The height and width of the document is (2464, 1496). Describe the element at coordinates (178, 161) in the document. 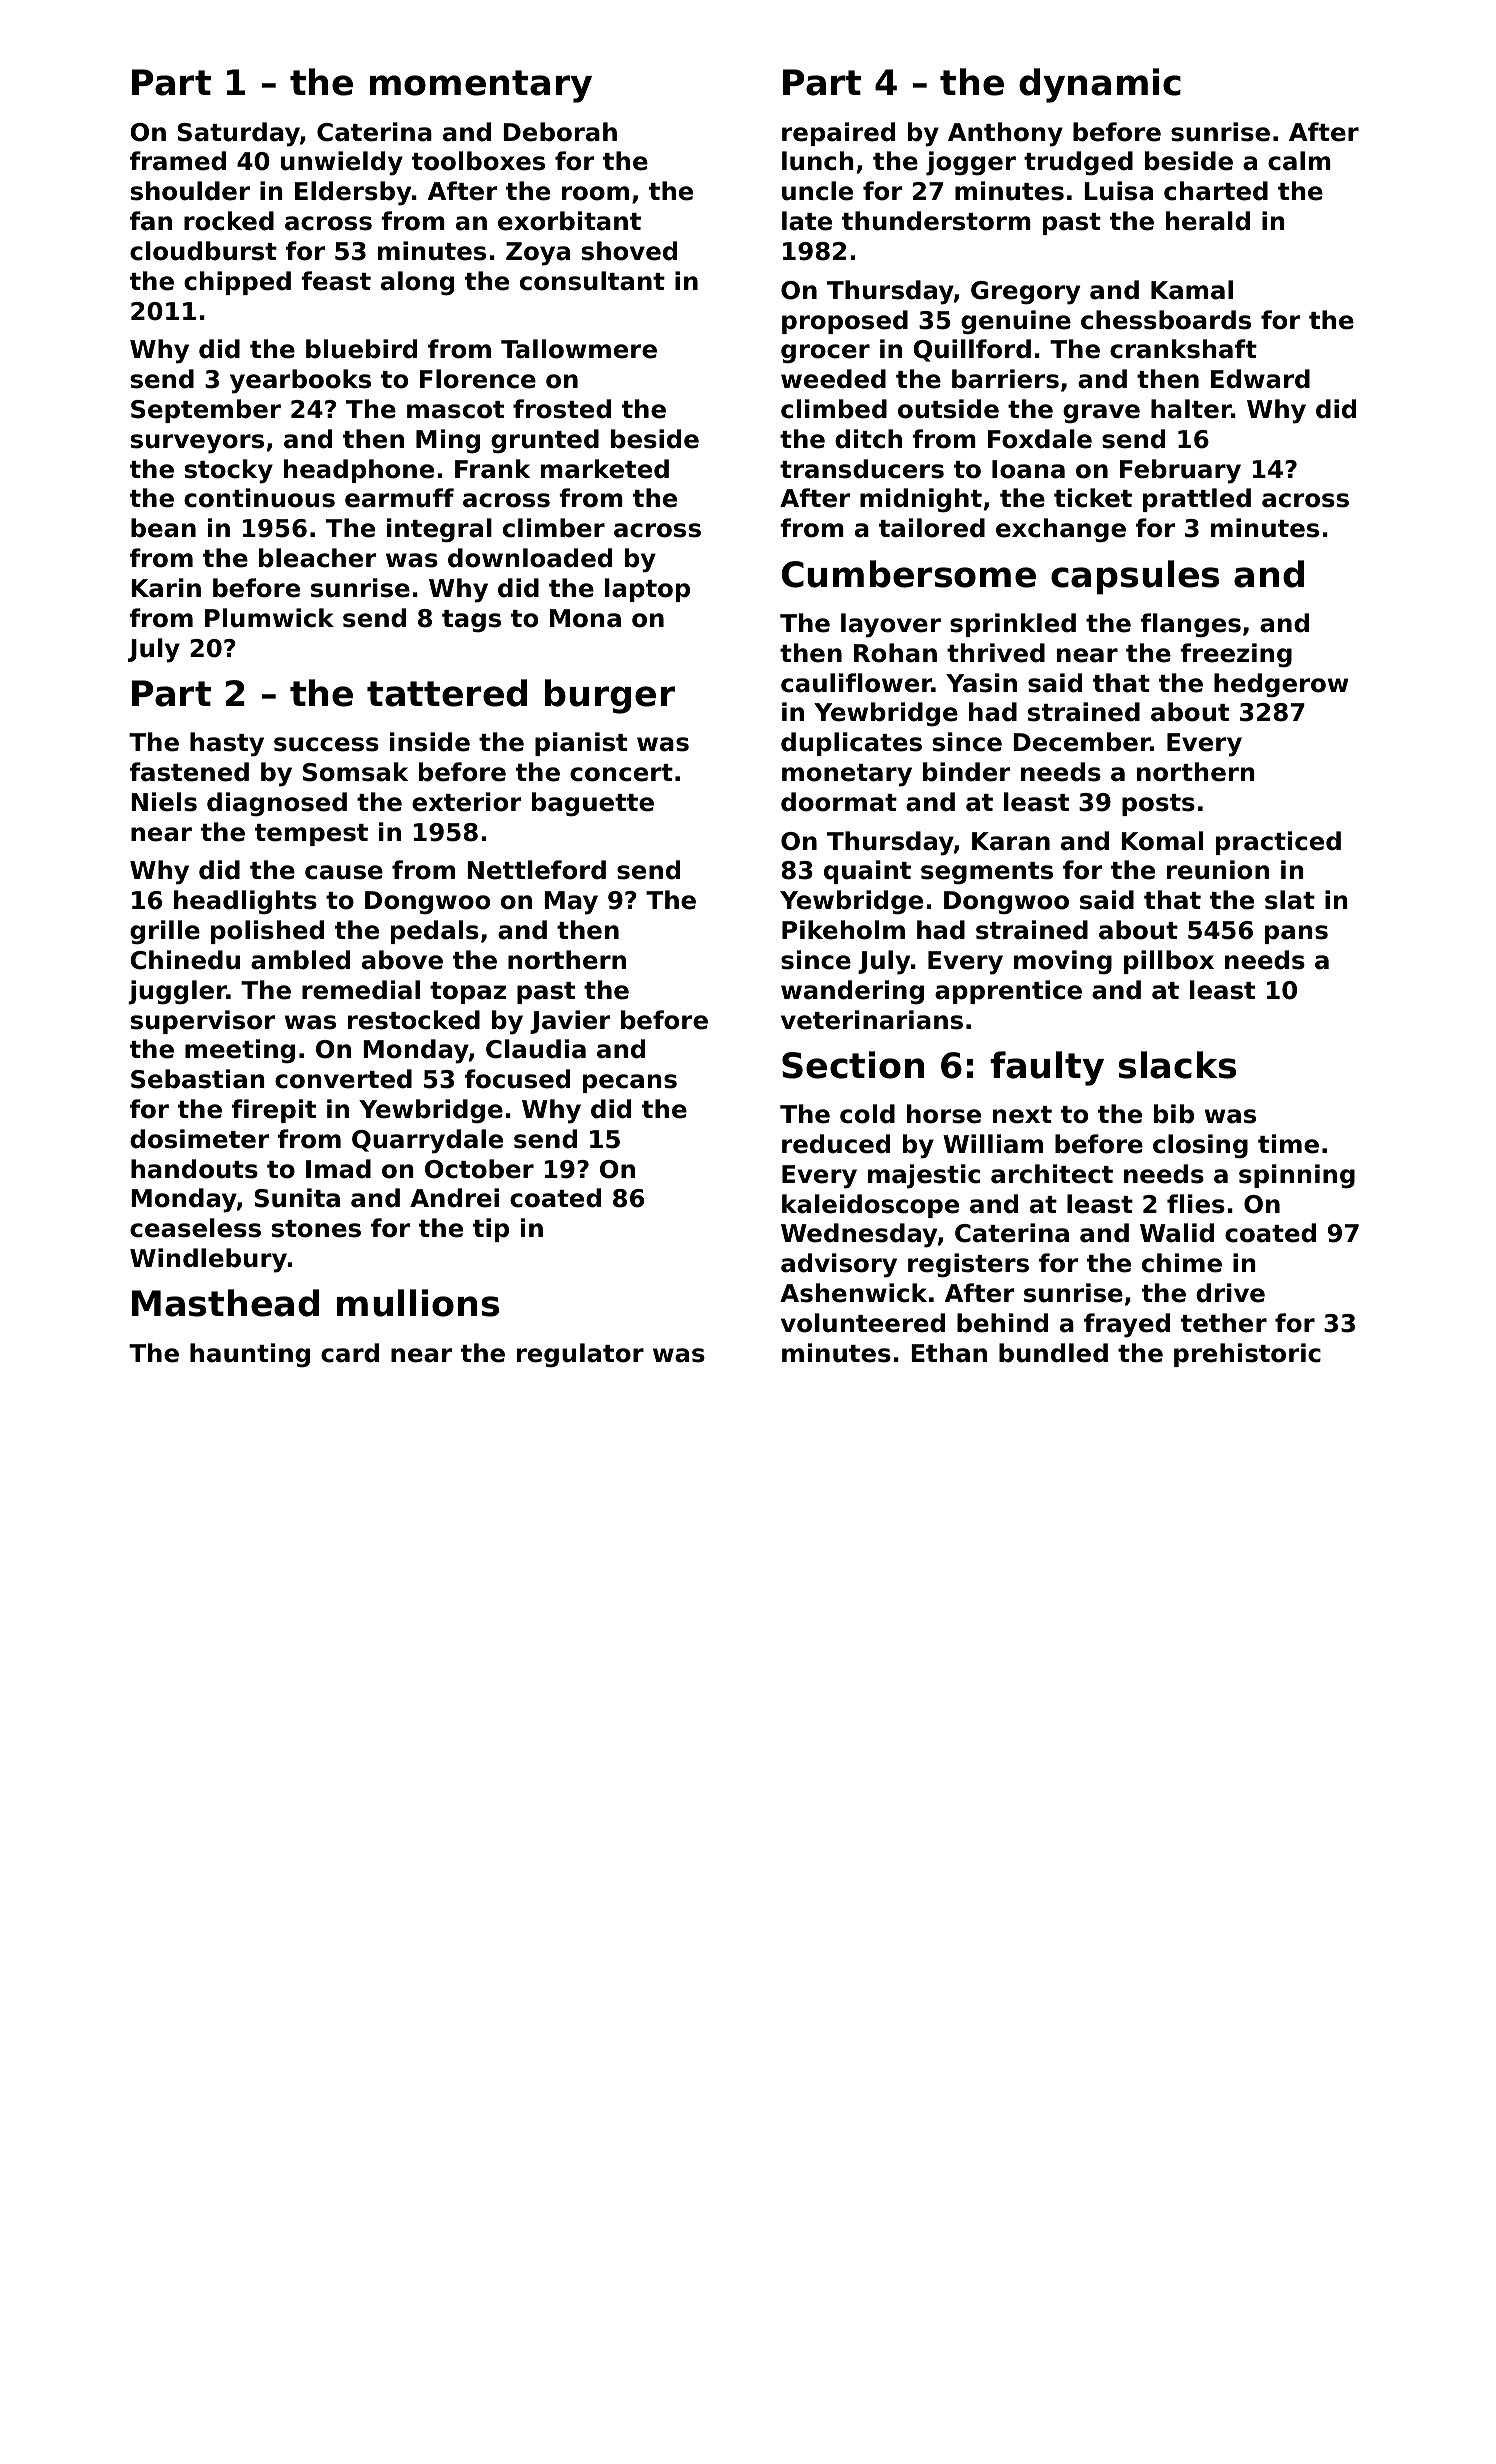

I see `framed` at that location.
